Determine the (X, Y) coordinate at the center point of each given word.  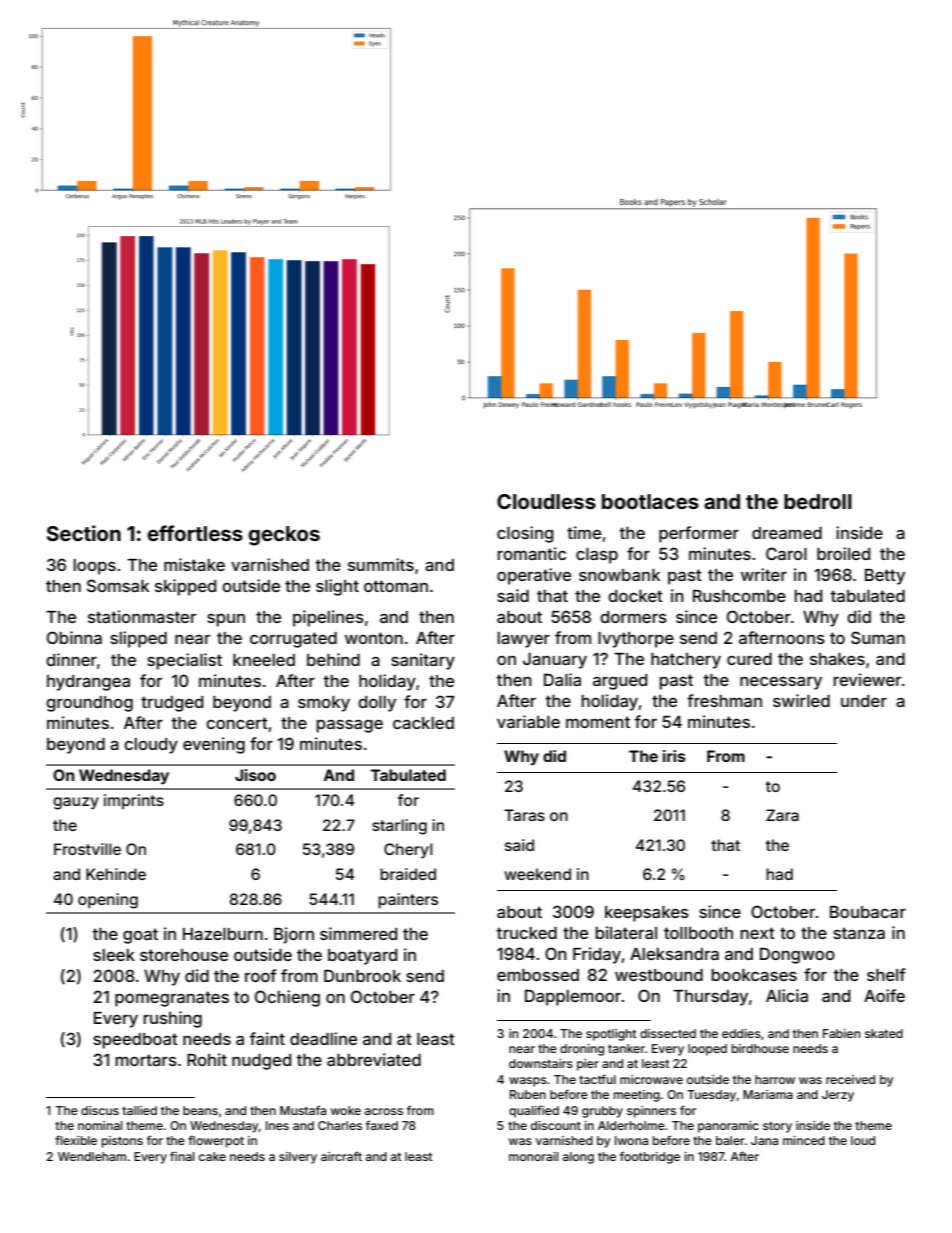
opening (108, 901)
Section (84, 533)
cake (212, 1156)
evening (214, 745)
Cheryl (408, 850)
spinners (651, 1112)
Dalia (562, 679)
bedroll (818, 501)
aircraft (341, 1156)
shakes (837, 659)
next (758, 933)
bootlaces (650, 501)
